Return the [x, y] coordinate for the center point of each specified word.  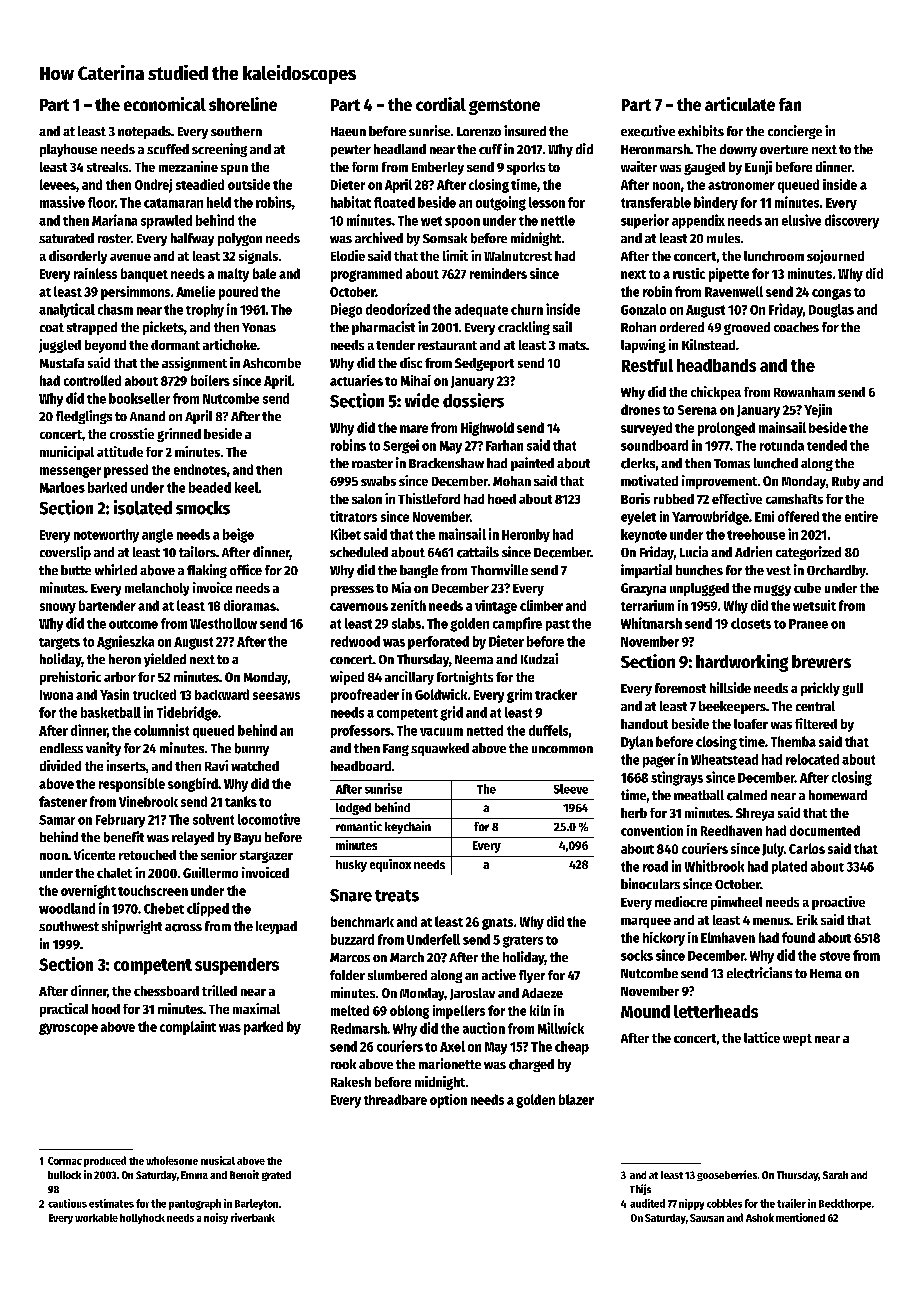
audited [647, 1203]
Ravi [216, 765]
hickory [664, 939]
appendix [698, 221]
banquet [144, 275]
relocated [812, 759]
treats [397, 896]
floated [394, 202]
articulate [740, 104]
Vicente [94, 854]
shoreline [243, 104]
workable [96, 1218]
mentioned [800, 1217]
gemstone [504, 107]
